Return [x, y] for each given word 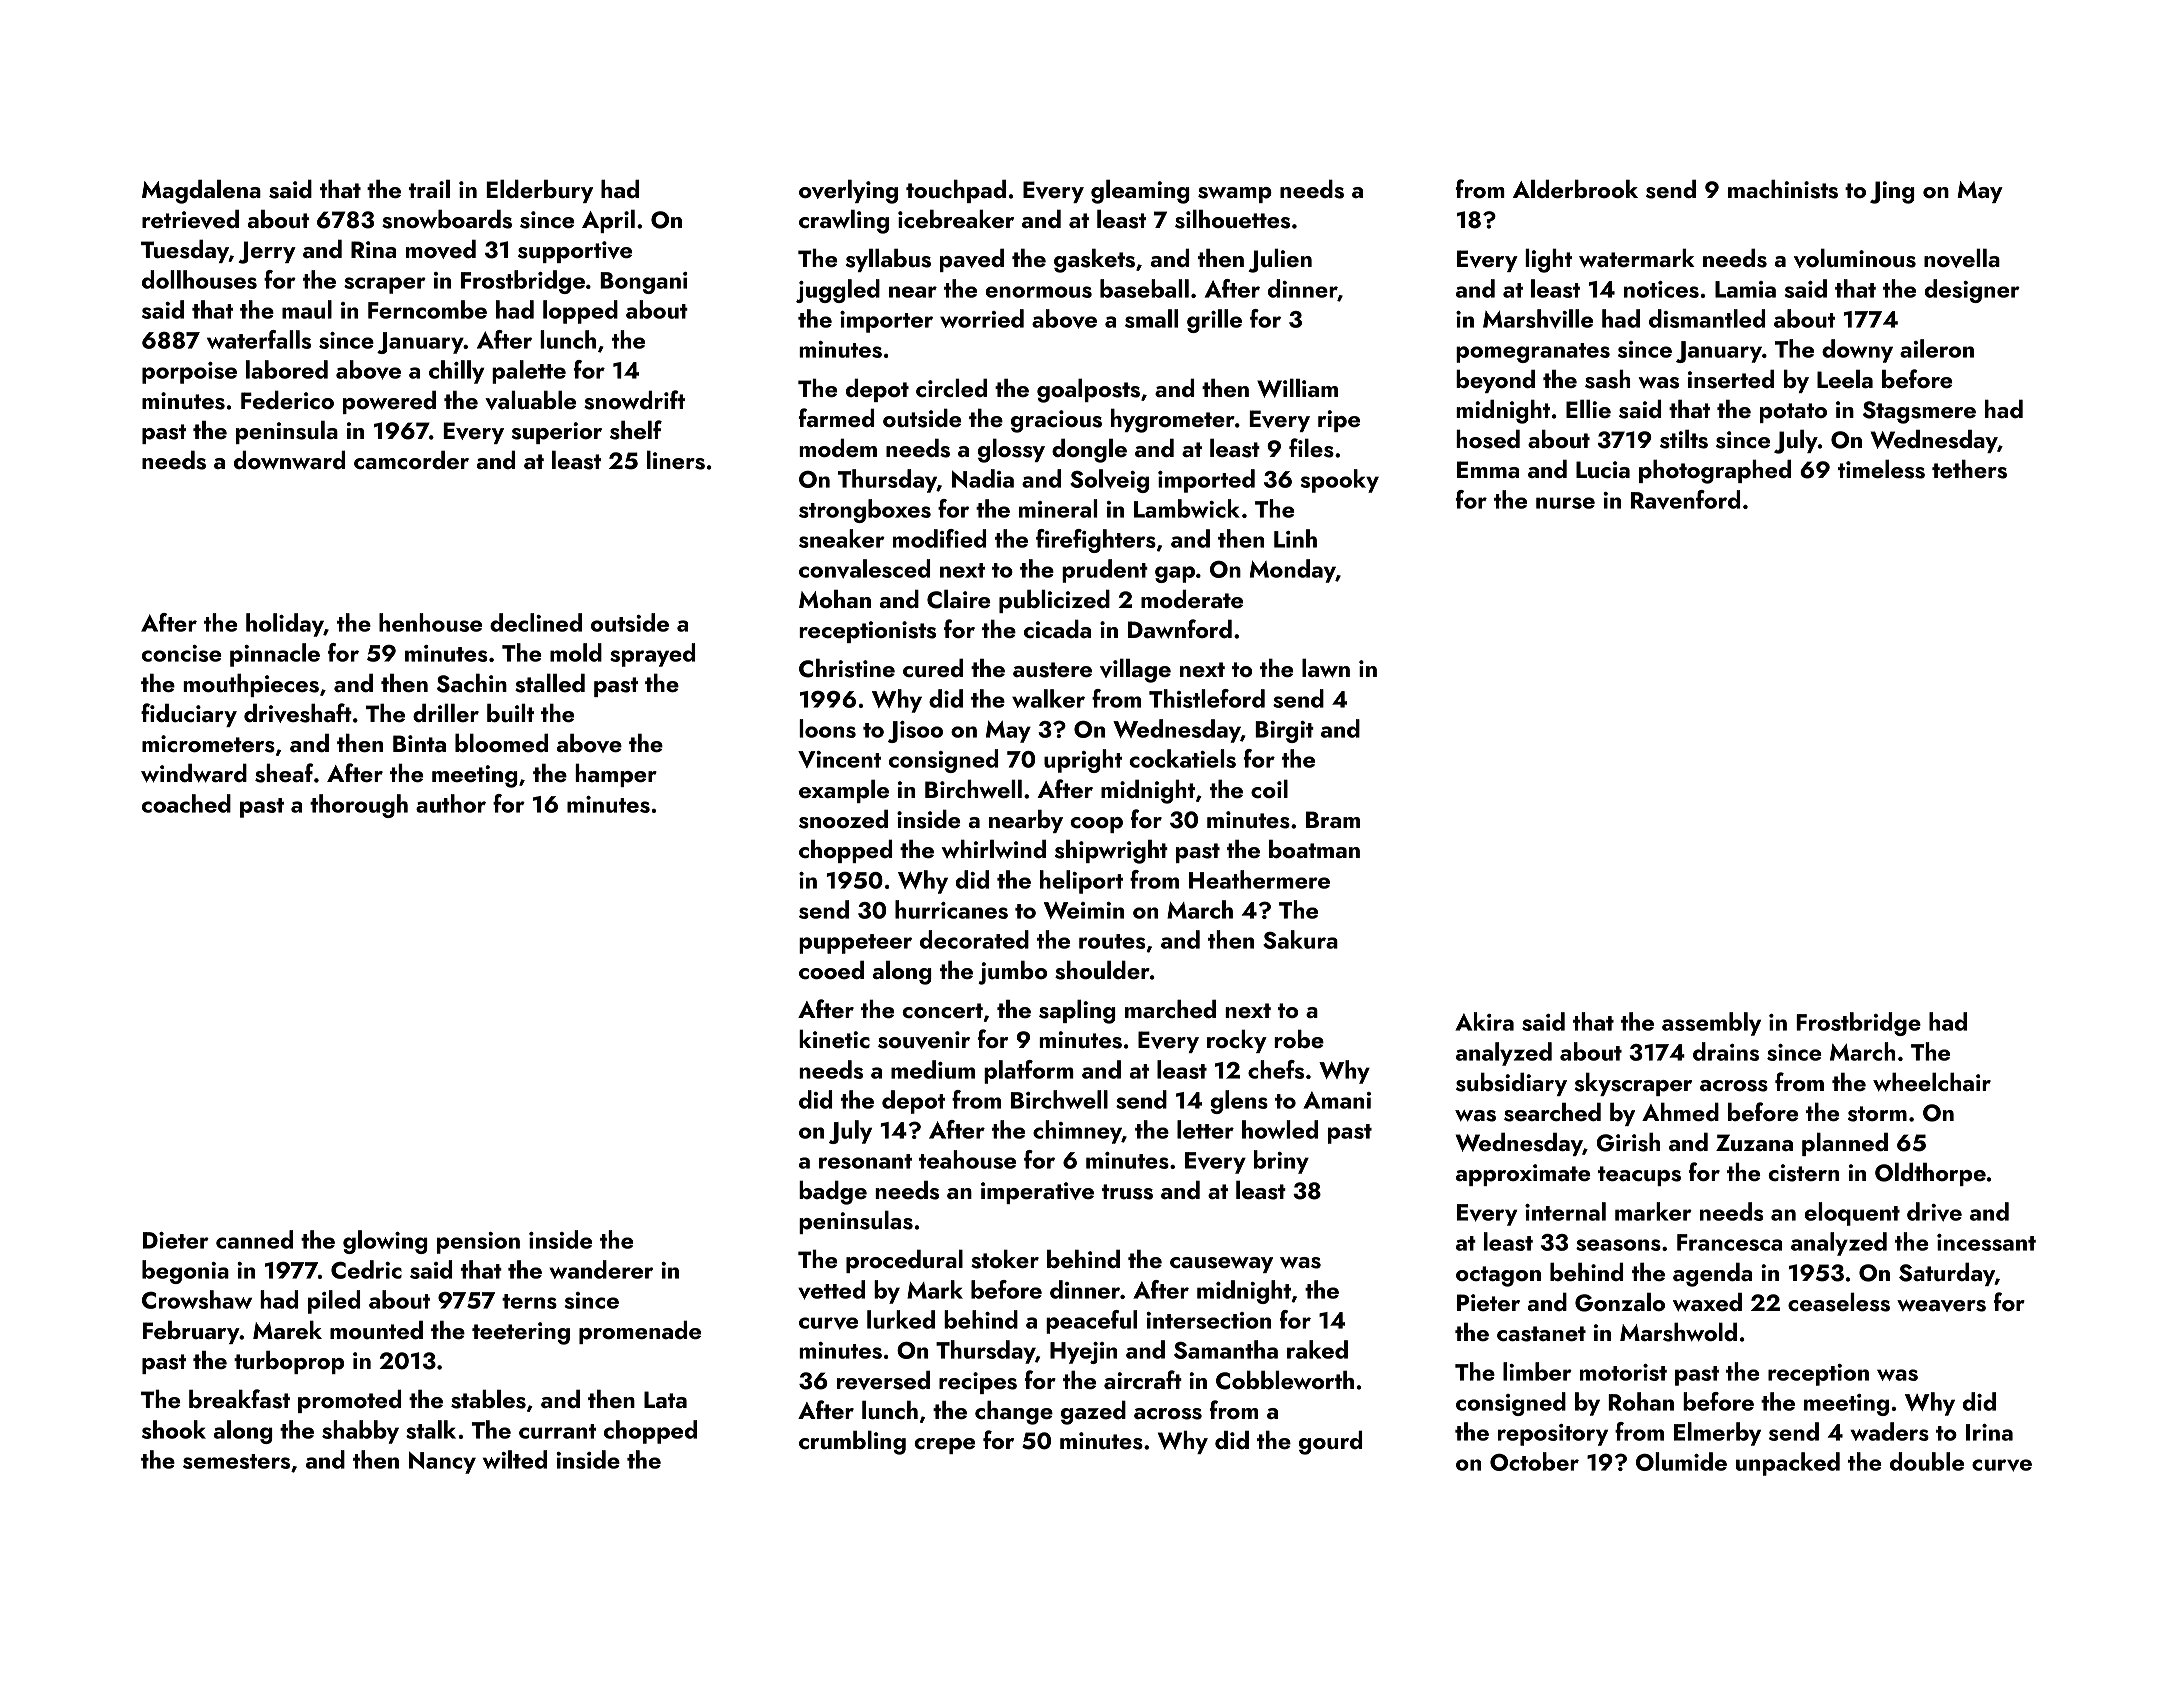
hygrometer [1173, 420]
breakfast [239, 1399]
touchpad [956, 191]
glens [1239, 1102]
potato [1793, 413]
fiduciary [189, 715]
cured [933, 668]
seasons [1618, 1245]
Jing [1892, 192]
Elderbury [539, 191]
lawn [1326, 668]
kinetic [834, 1038]
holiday [285, 625]
